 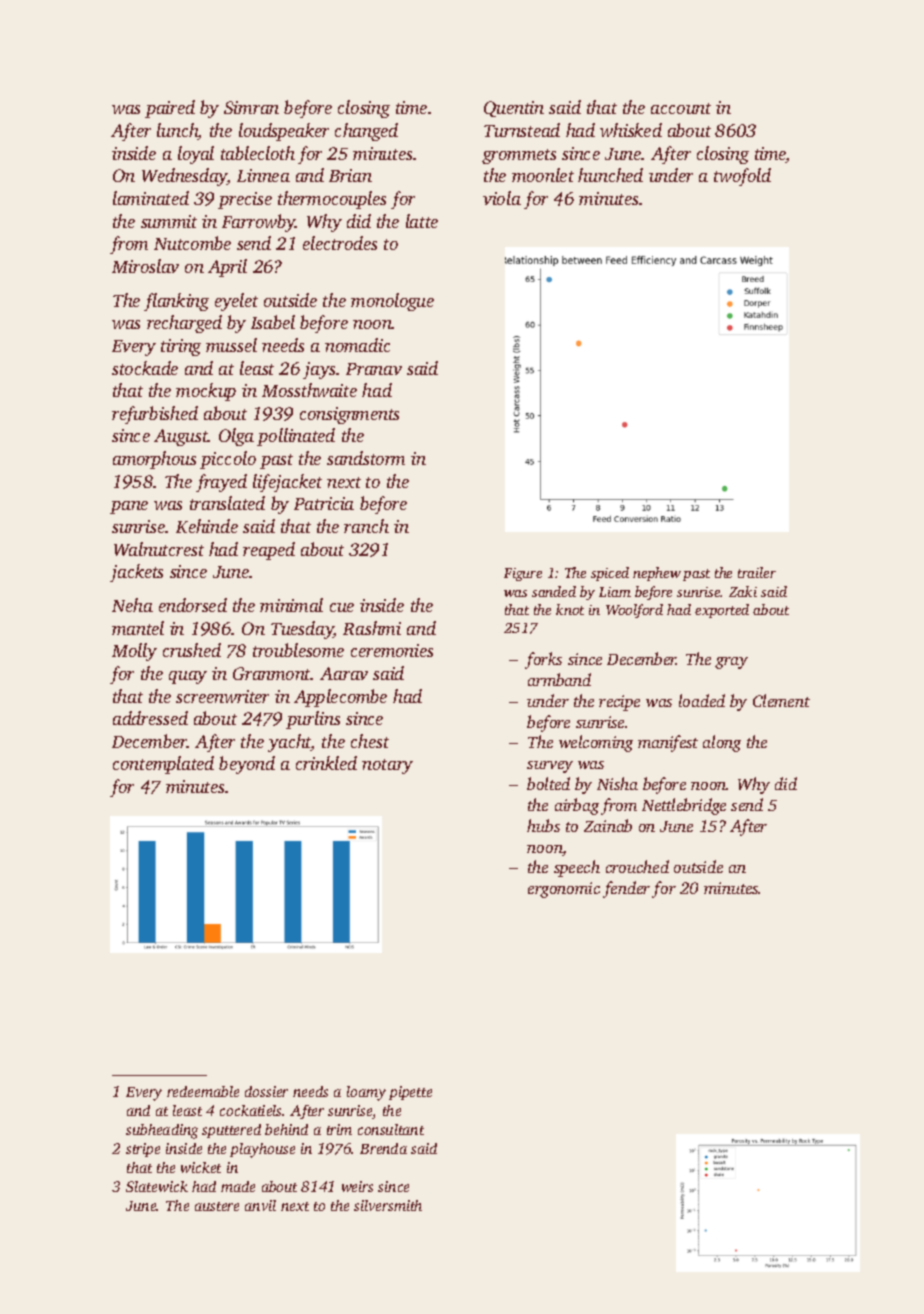 What do you see at coordinates (631, 130) in the document?
I see `whisked` at bounding box center [631, 130].
